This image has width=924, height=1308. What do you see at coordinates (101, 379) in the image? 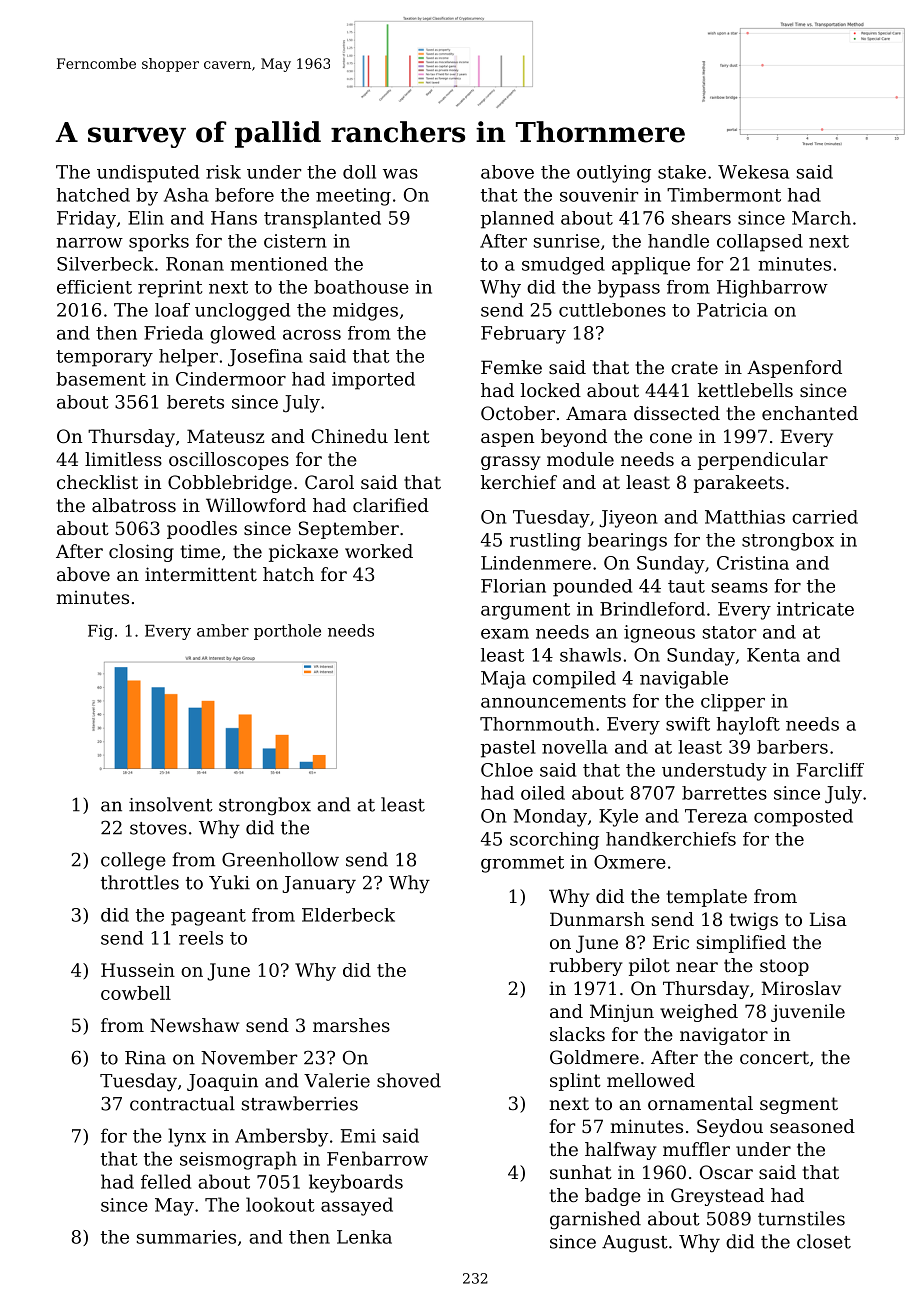
I see `basement` at bounding box center [101, 379].
